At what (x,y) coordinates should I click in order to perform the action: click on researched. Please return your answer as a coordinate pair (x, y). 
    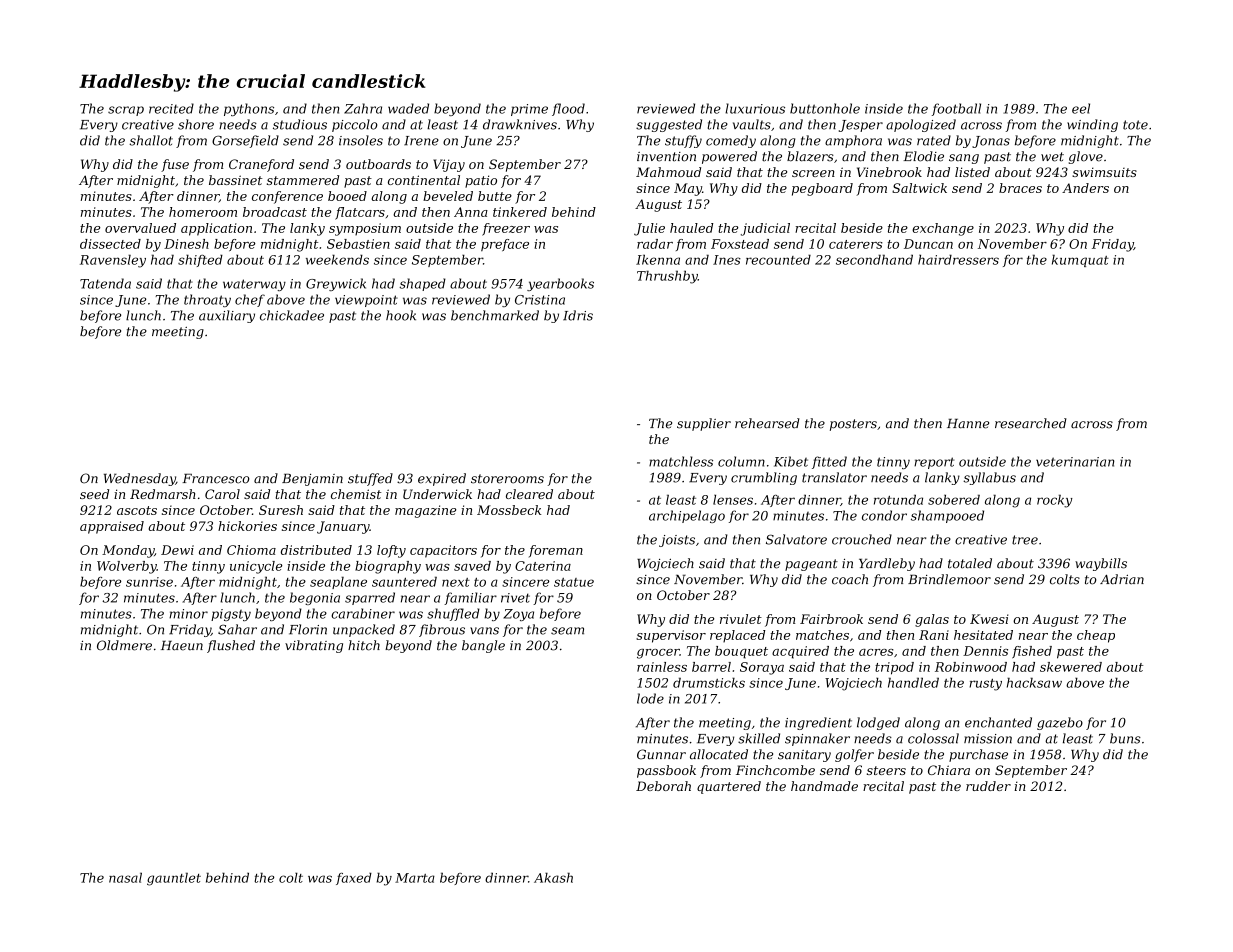
    Looking at the image, I should click on (1031, 423).
